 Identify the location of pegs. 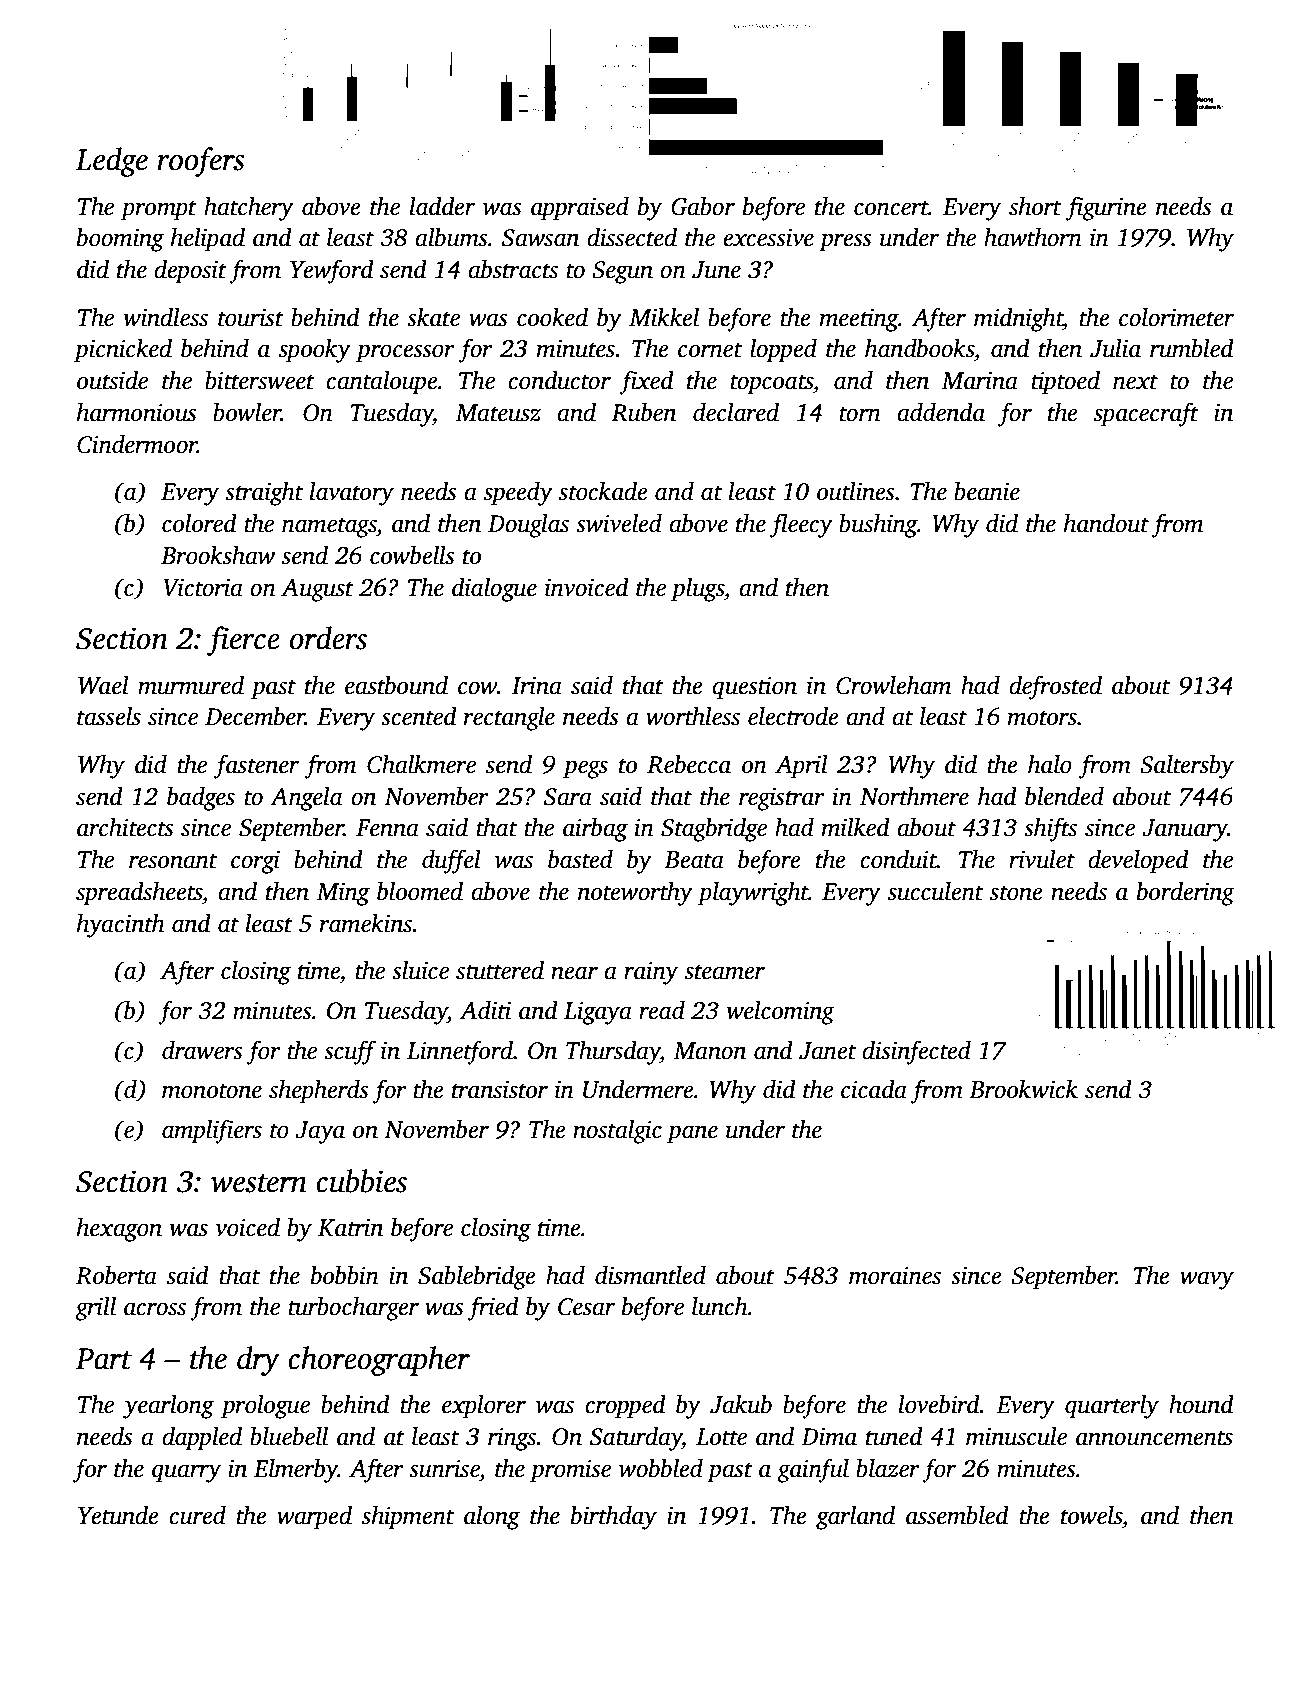
(585, 769).
